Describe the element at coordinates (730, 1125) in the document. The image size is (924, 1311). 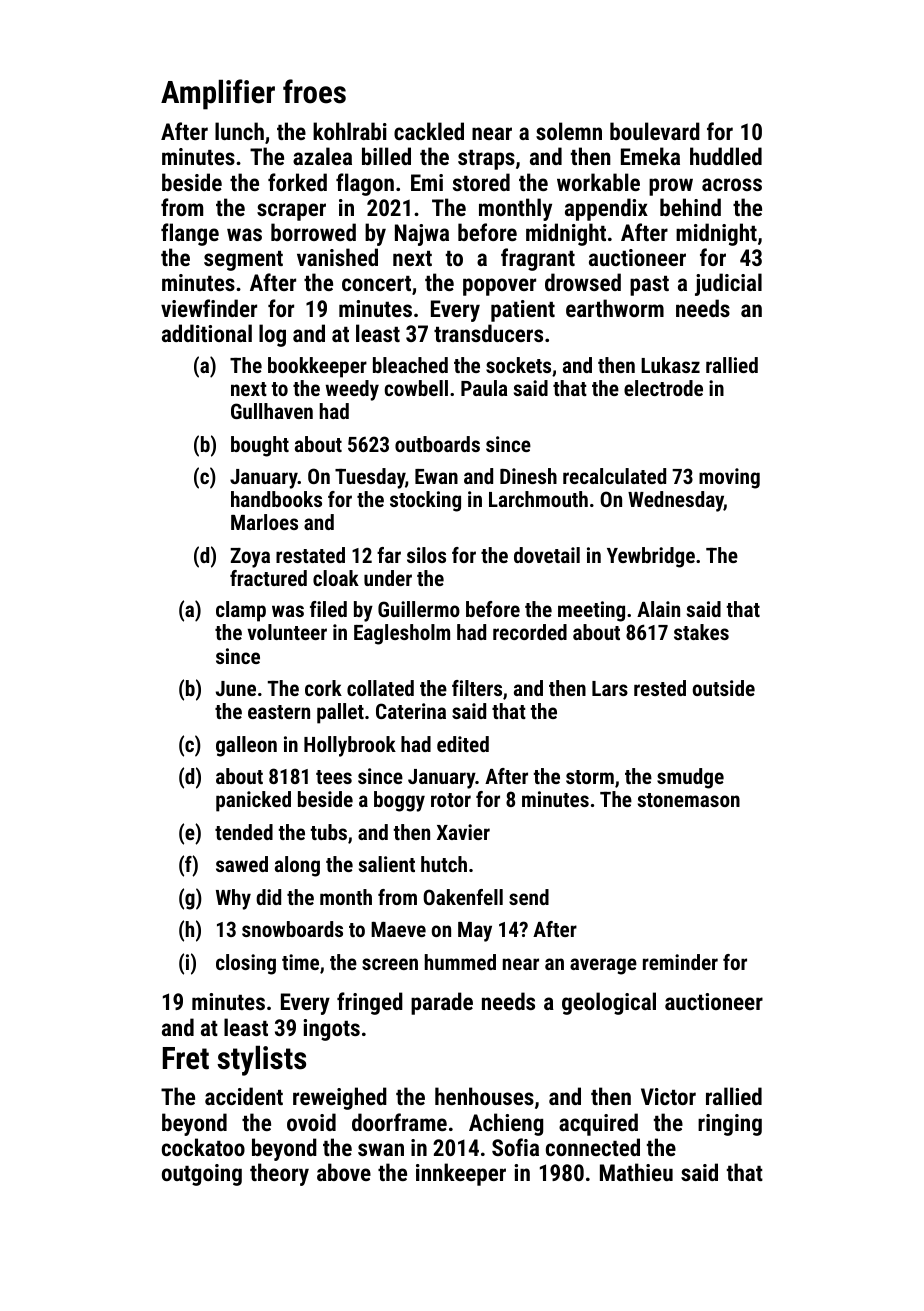
I see `ringing` at that location.
